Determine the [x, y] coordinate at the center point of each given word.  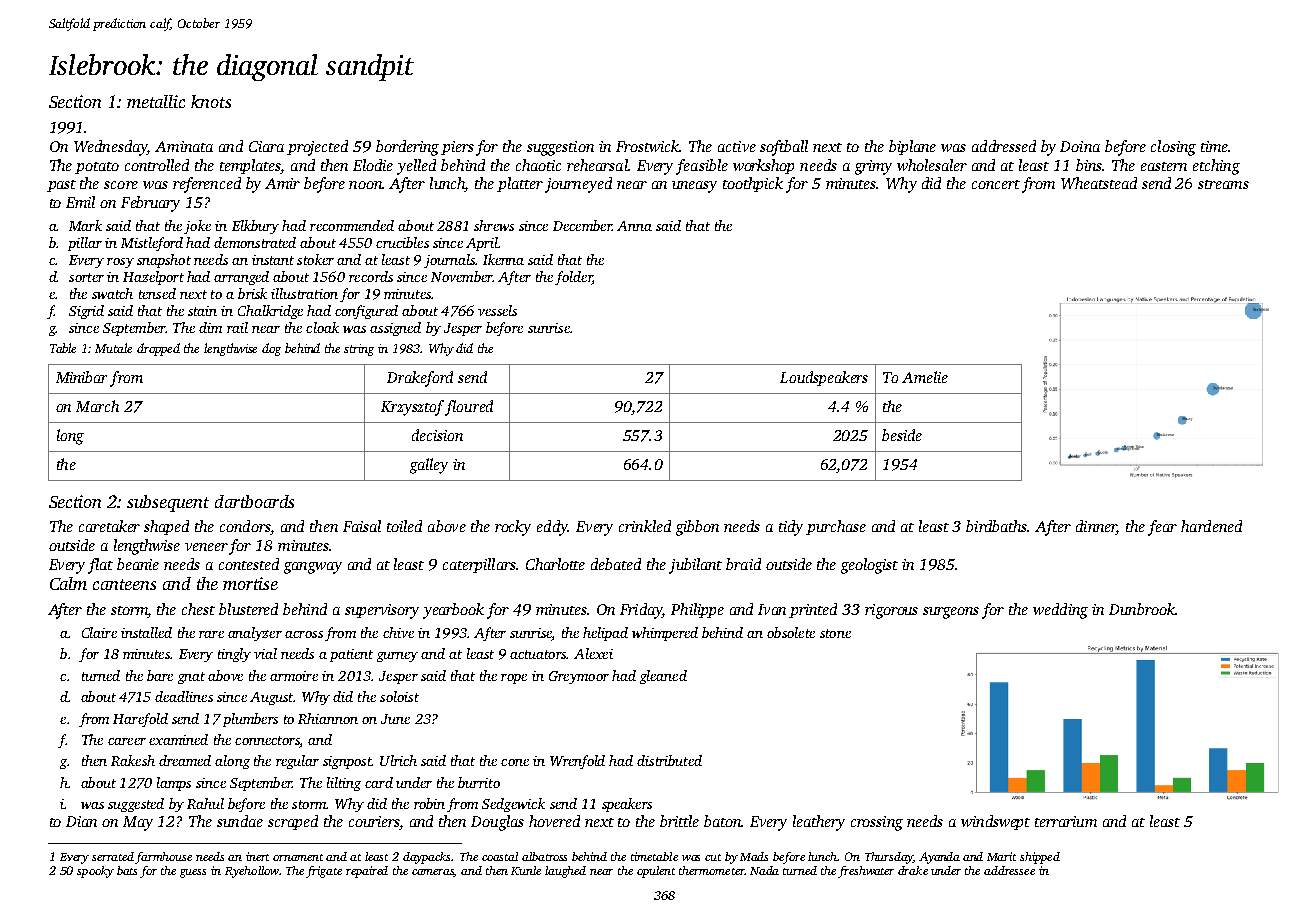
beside [902, 435]
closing [1173, 148]
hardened [1211, 526]
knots [211, 101]
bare [160, 675]
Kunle [526, 870]
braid [743, 564]
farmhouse [164, 858]
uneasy [694, 187]
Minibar [81, 377]
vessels [497, 310]
